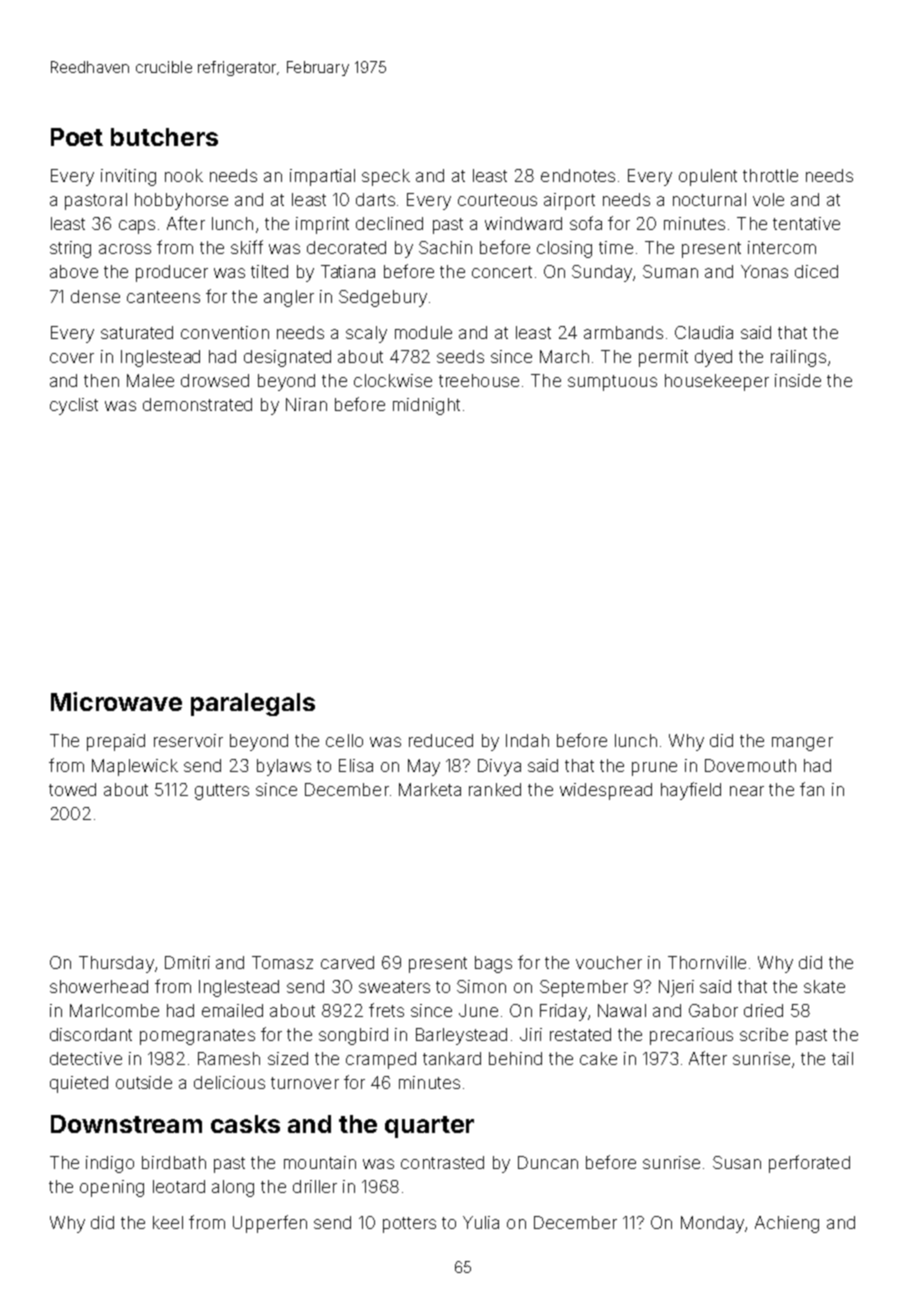 This image has width=908, height=1316. Describe the element at coordinates (816, 271) in the image. I see `diced` at that location.
